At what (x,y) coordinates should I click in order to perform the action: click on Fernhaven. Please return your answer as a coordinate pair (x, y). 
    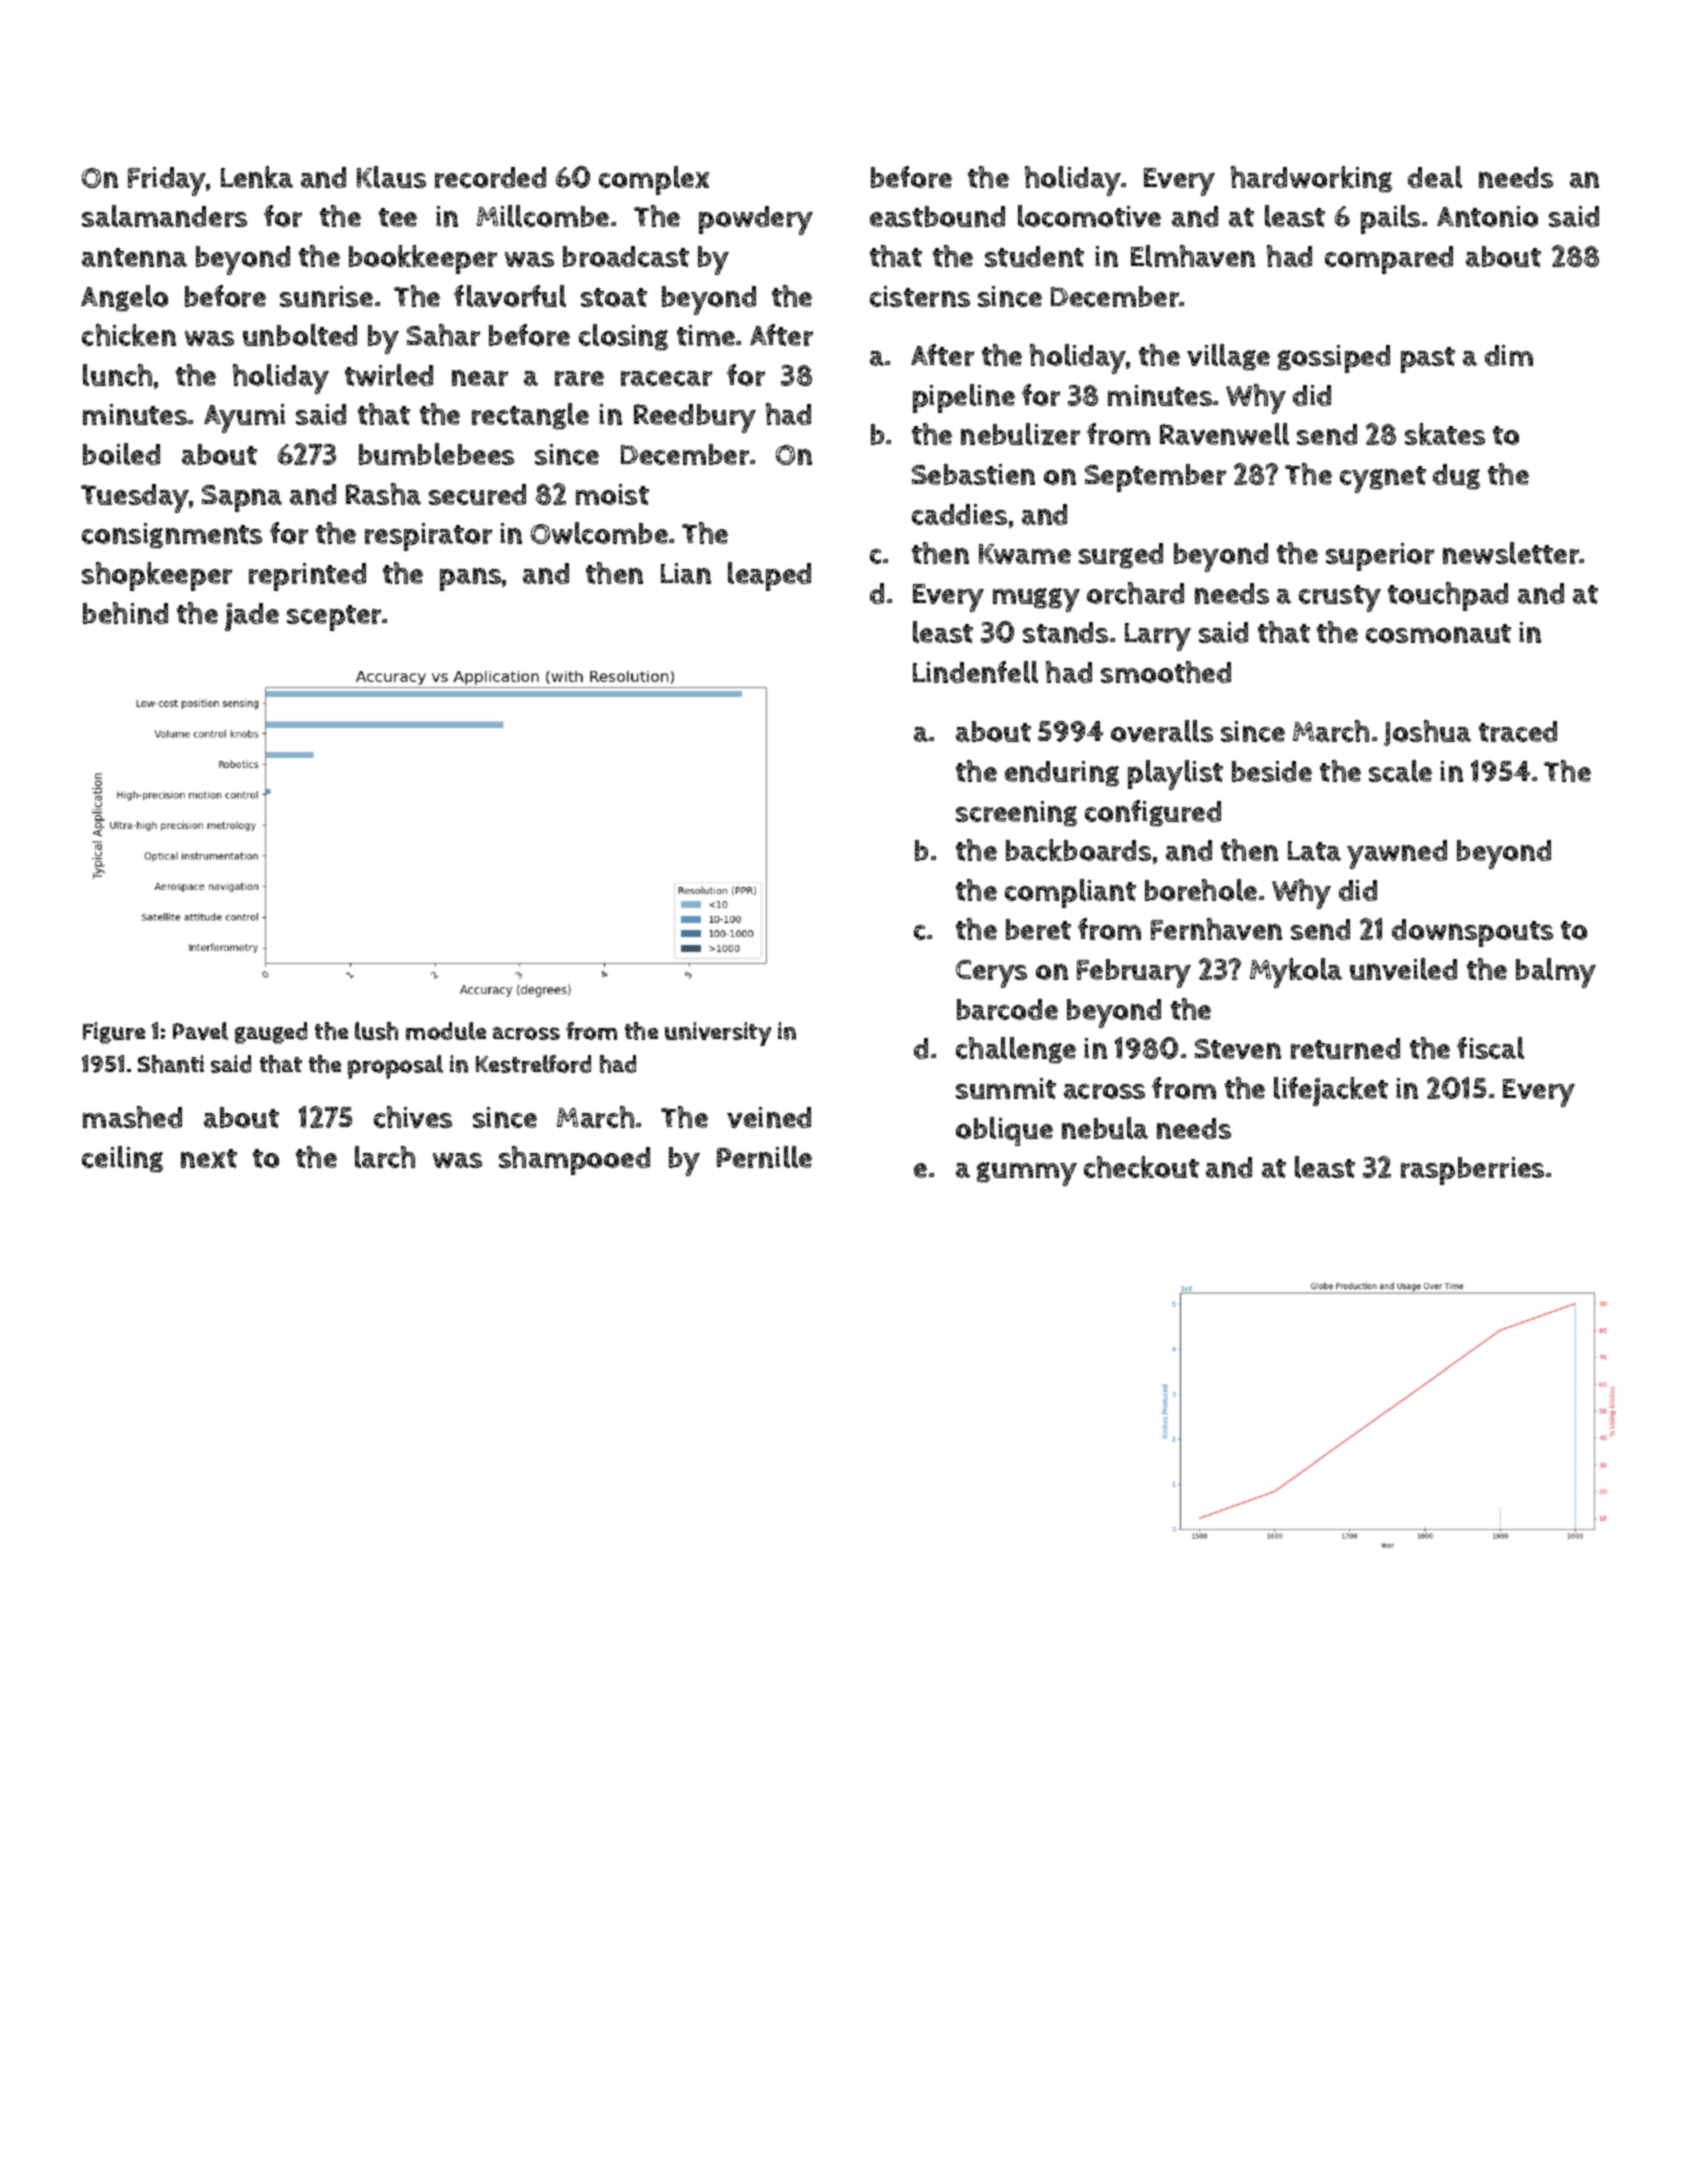
    Looking at the image, I should click on (1216, 929).
